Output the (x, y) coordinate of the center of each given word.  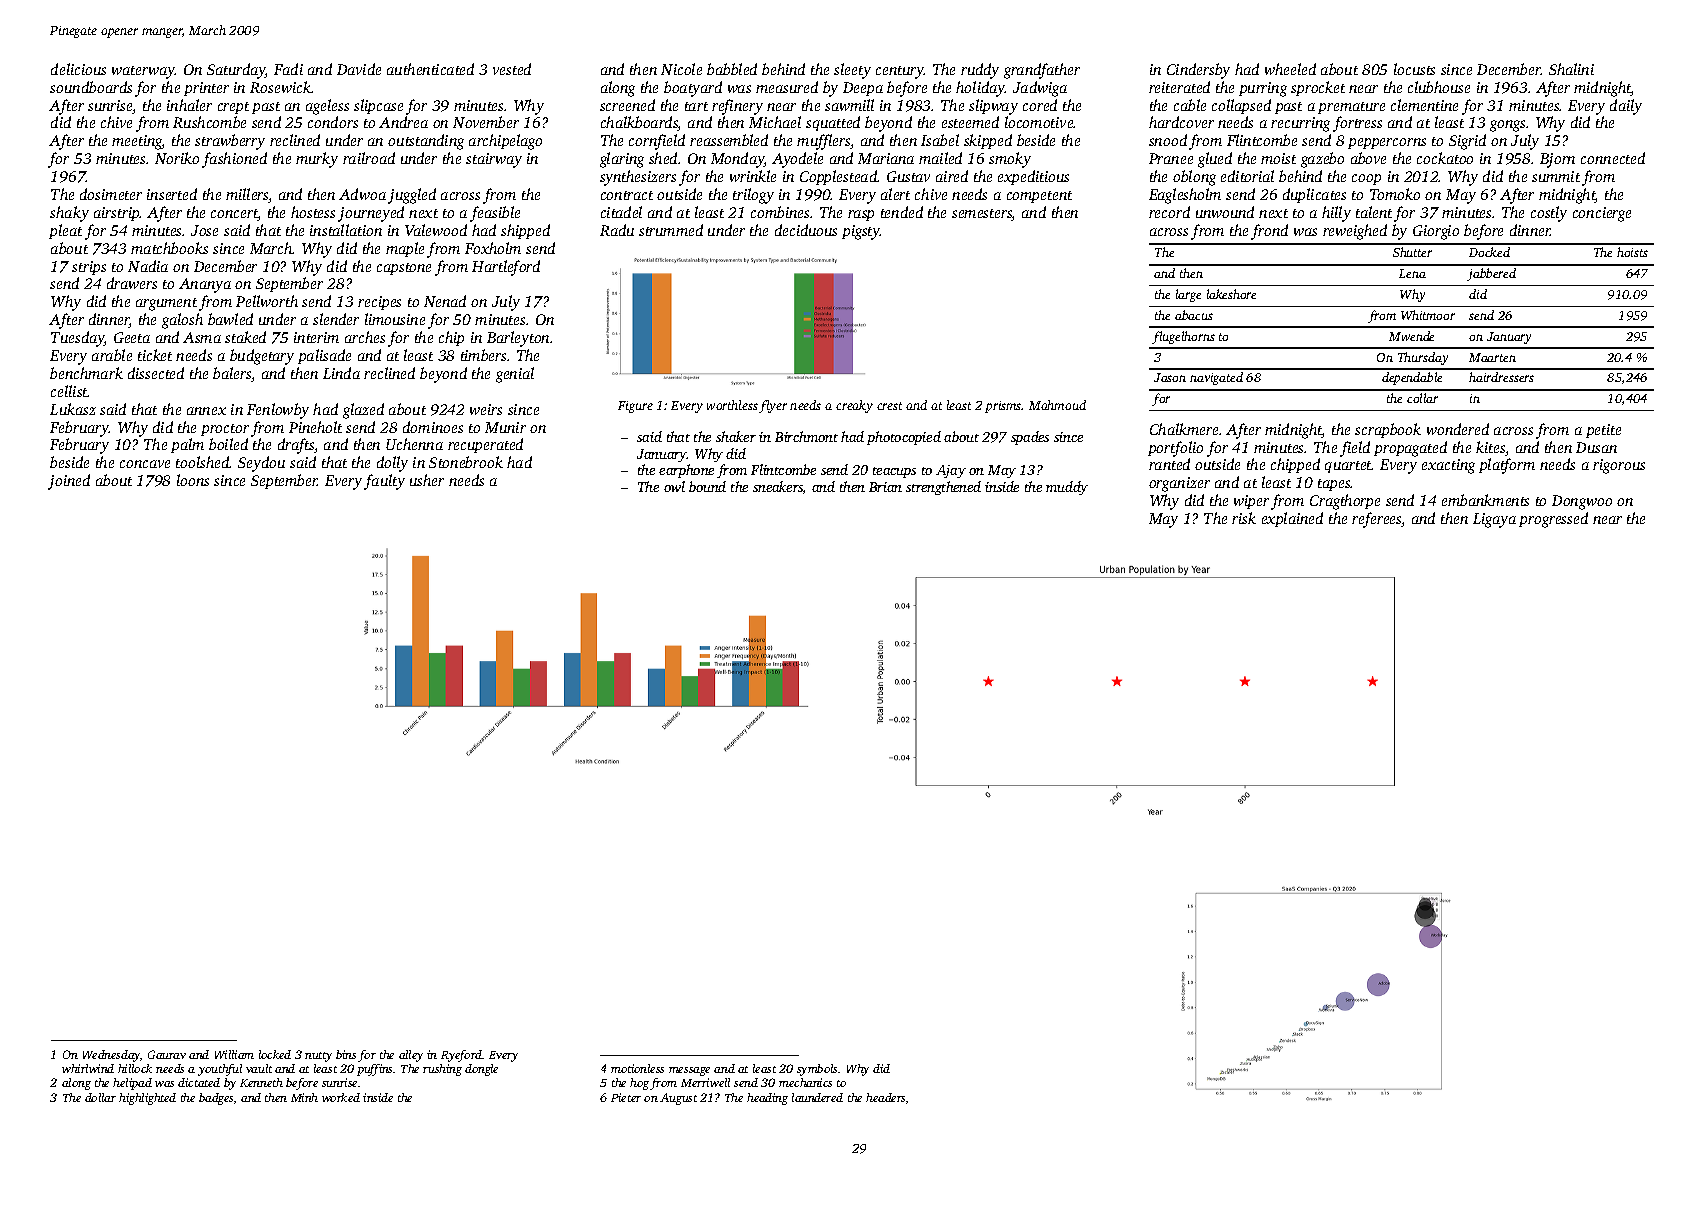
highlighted (147, 1099)
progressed (1553, 520)
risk (1244, 518)
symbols (817, 1070)
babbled (732, 69)
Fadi (288, 69)
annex (206, 411)
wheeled (1290, 69)
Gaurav (167, 1054)
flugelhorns (1183, 337)
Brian (885, 487)
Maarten (1492, 357)
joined (69, 482)
